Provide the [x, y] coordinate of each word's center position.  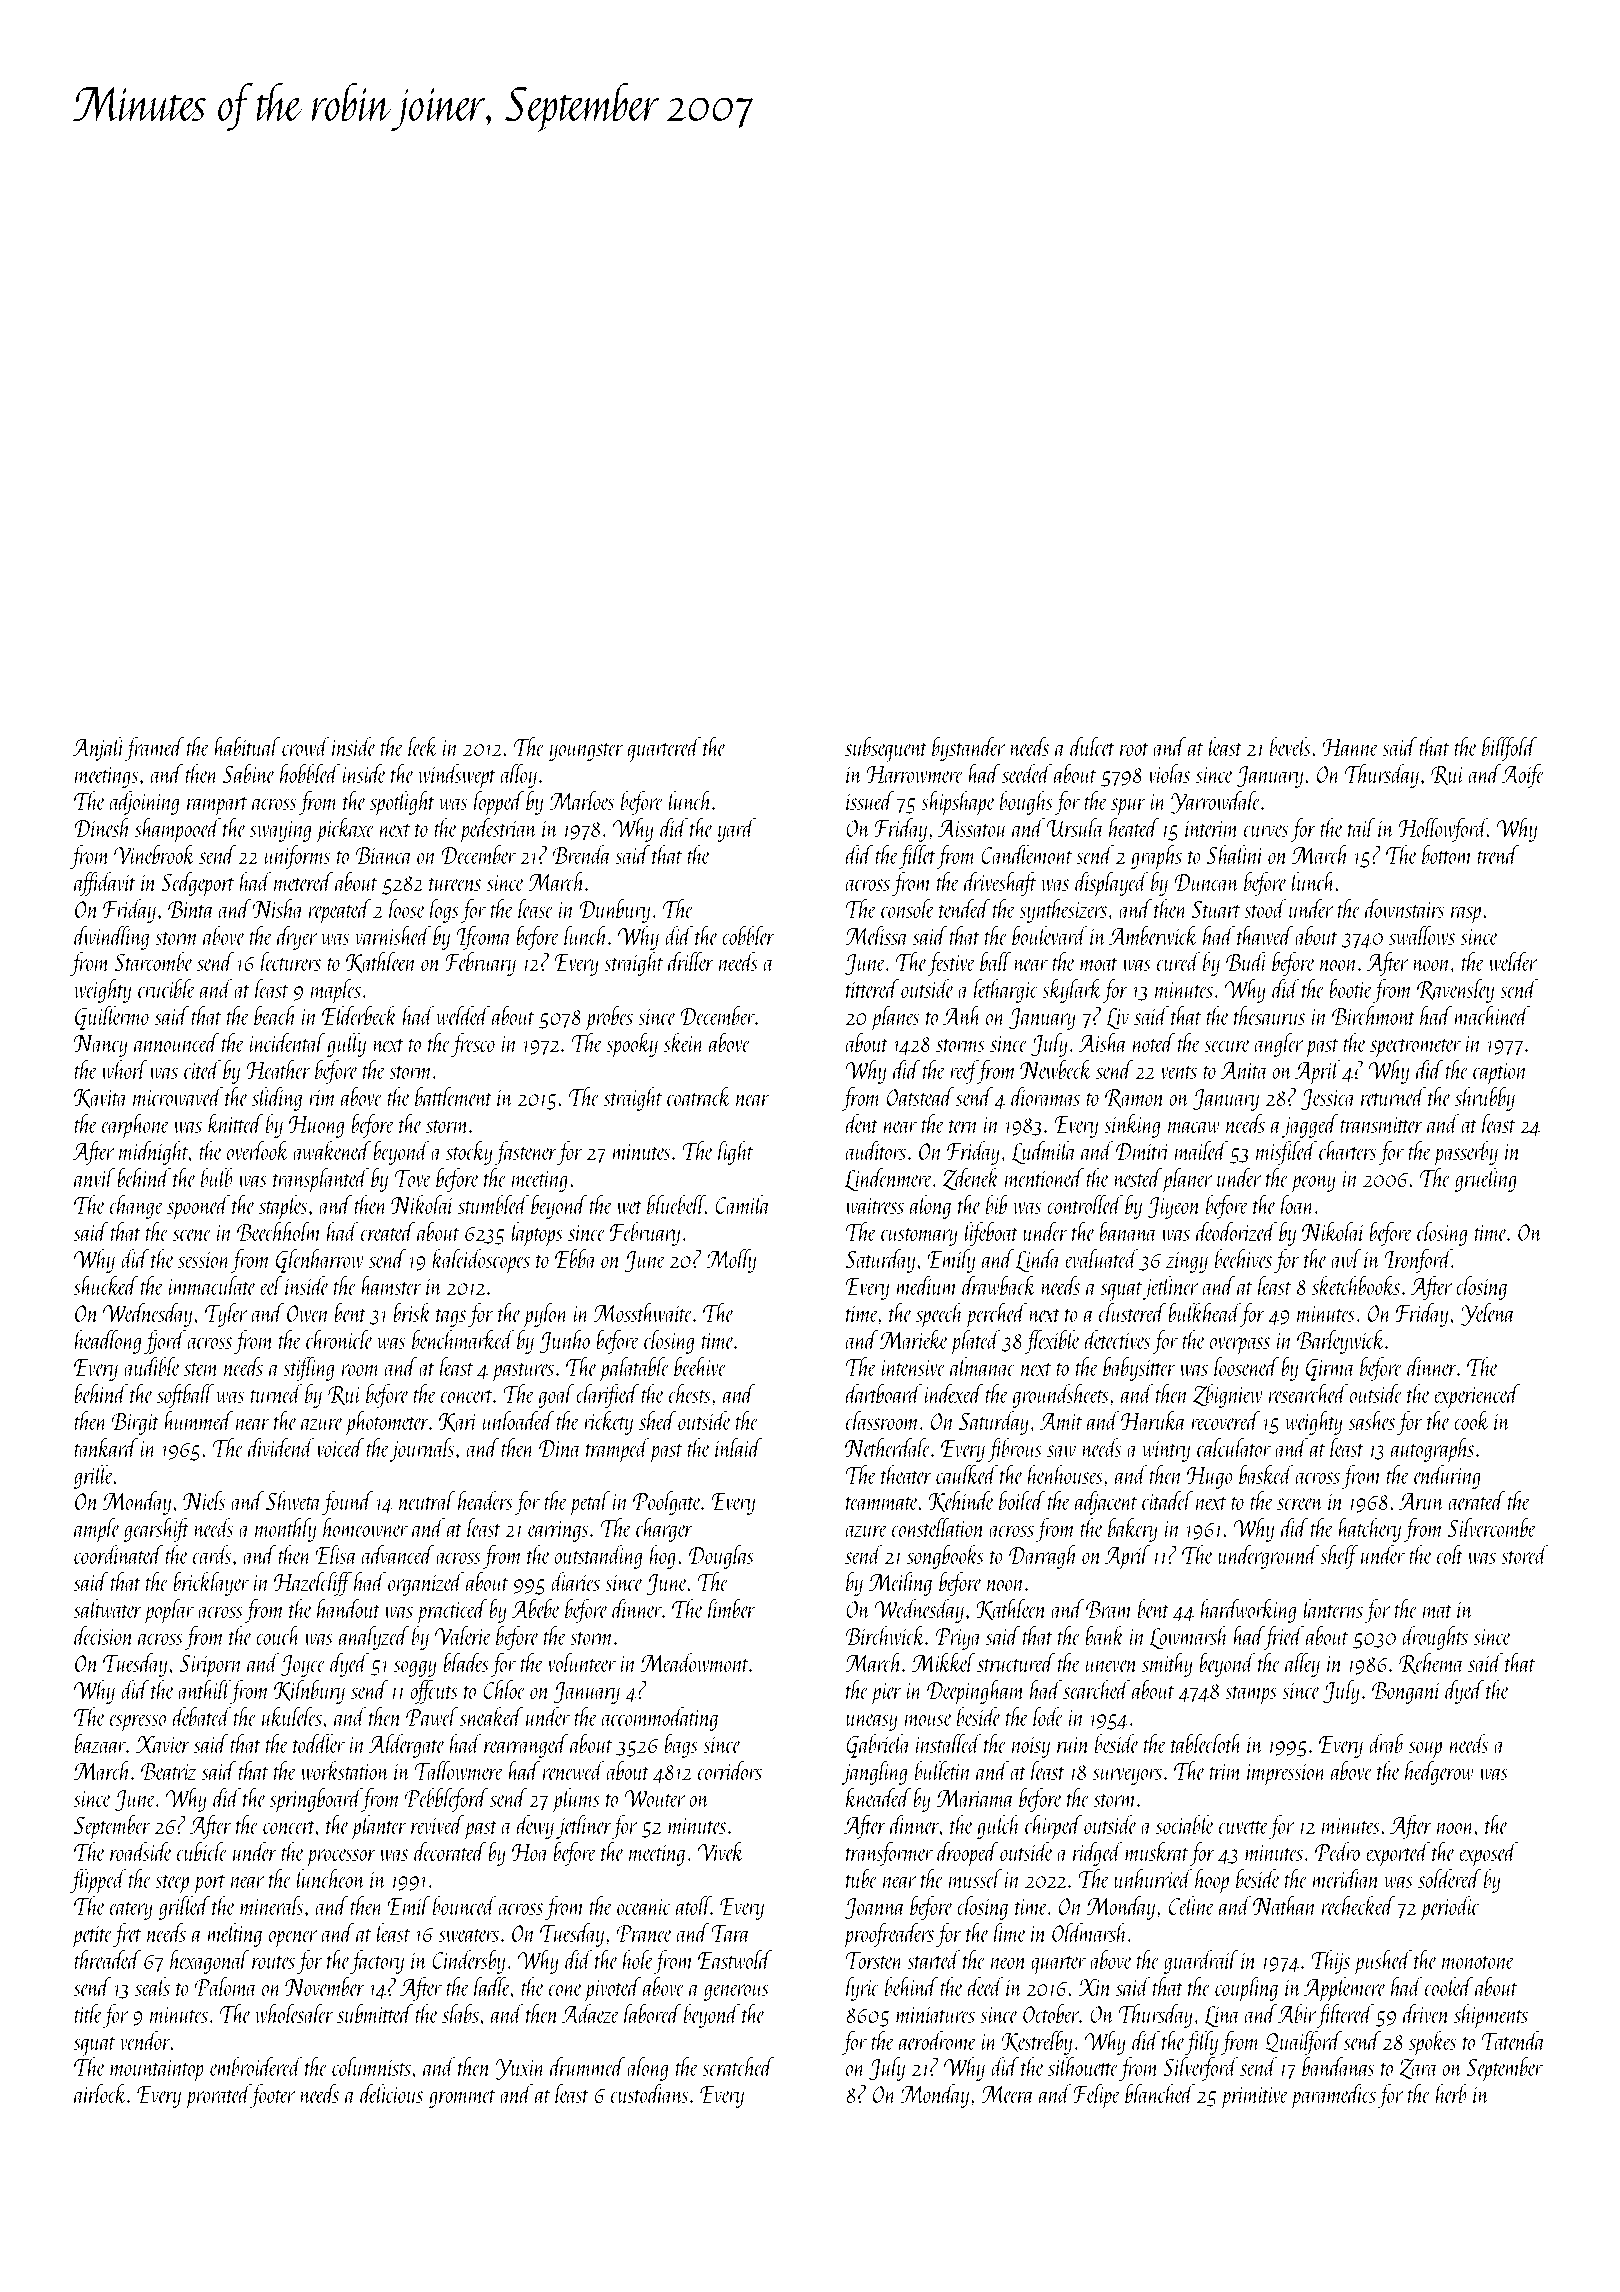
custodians [649, 2093]
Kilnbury [309, 1692]
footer [273, 2096]
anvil [94, 1177]
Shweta [294, 1500]
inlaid [738, 1447]
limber [731, 1608]
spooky [632, 1045]
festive [951, 964]
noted [1154, 1042]
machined [1492, 1015]
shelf [1339, 1557]
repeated [340, 911]
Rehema [1431, 1663]
